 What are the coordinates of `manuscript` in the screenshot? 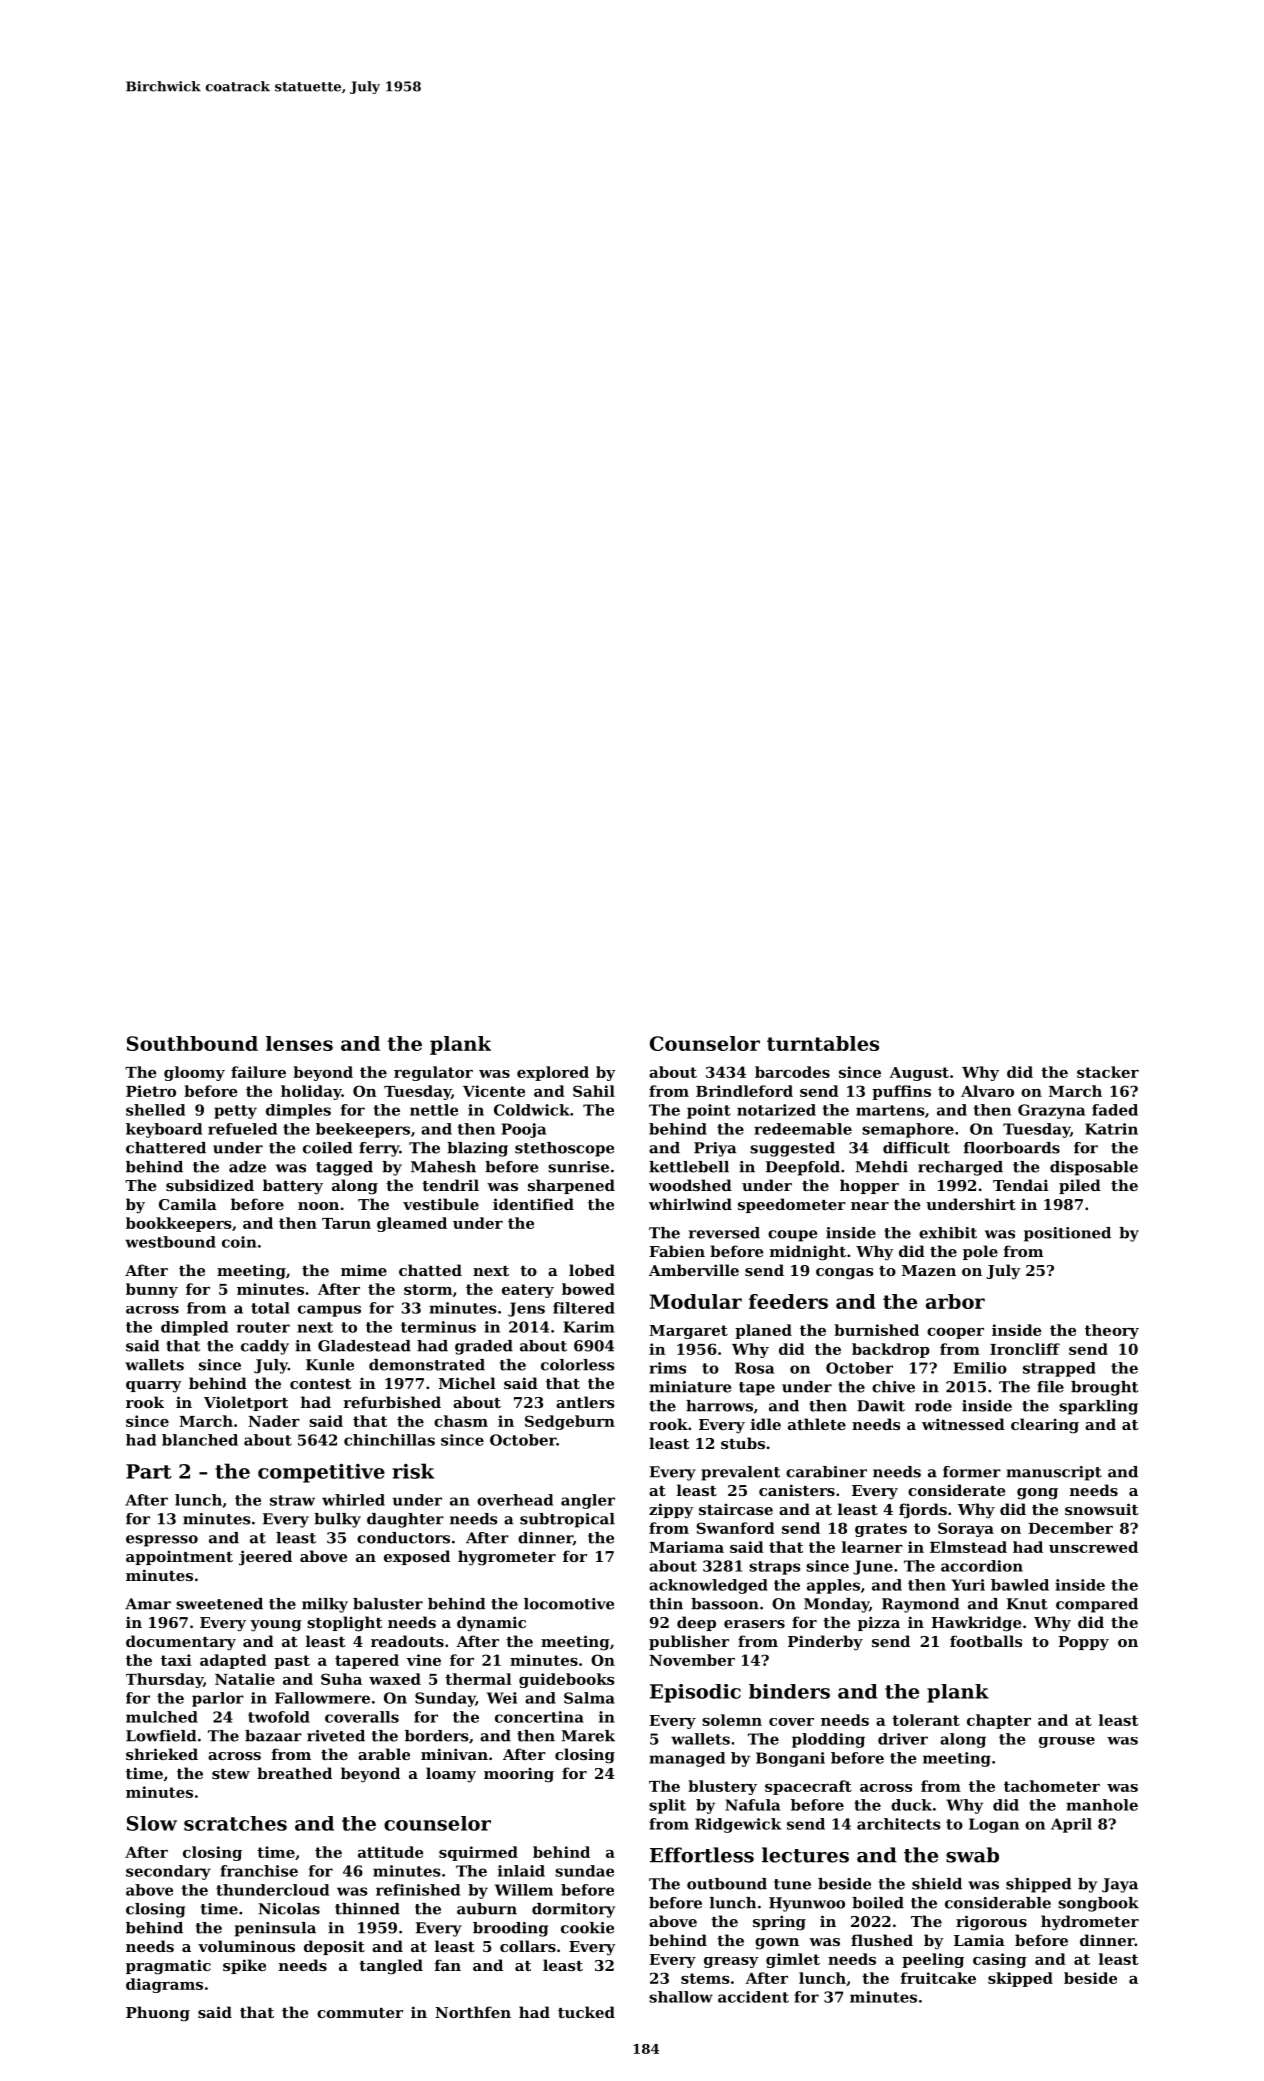 It's located at (1054, 1473).
